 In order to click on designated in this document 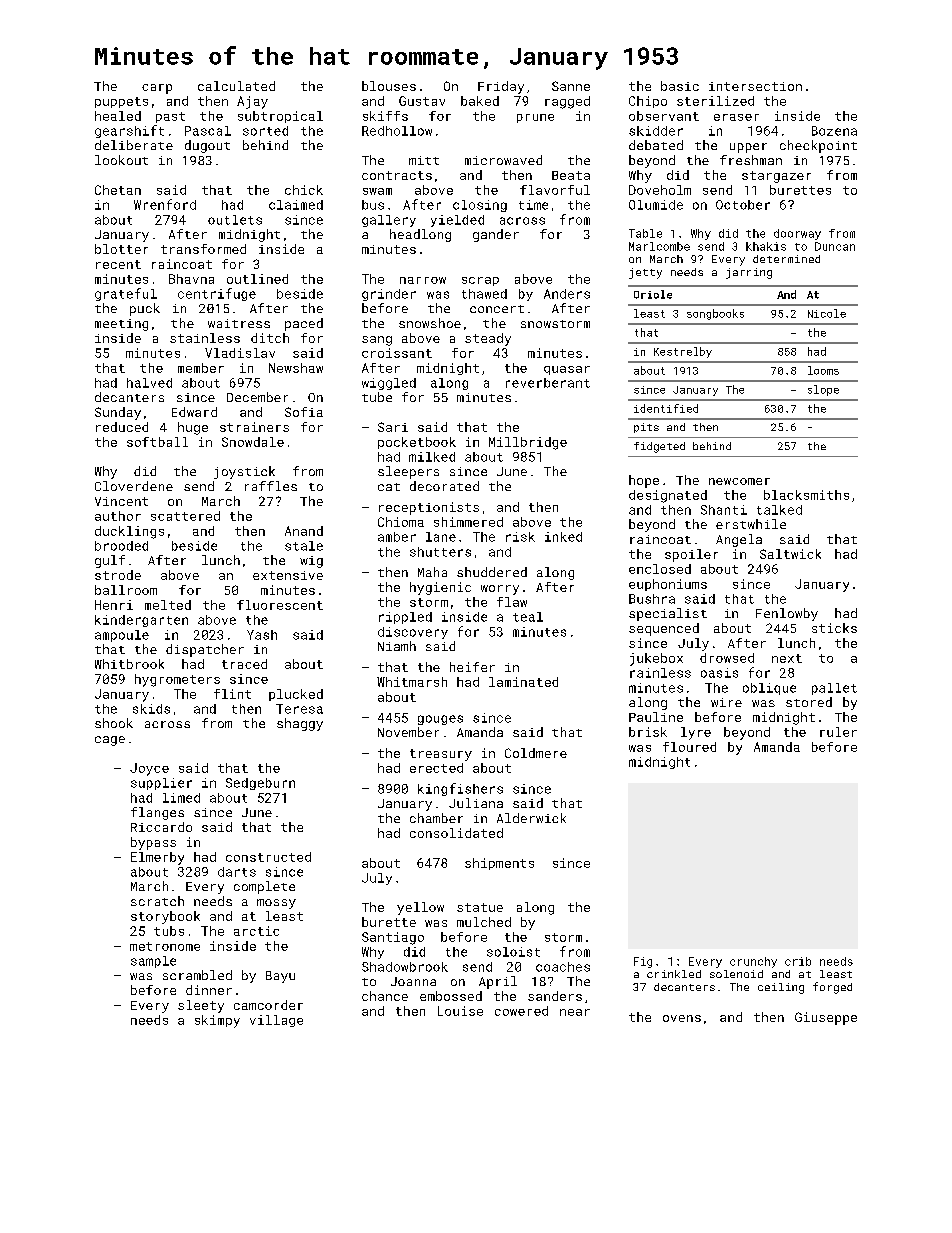, I will do `click(668, 496)`.
